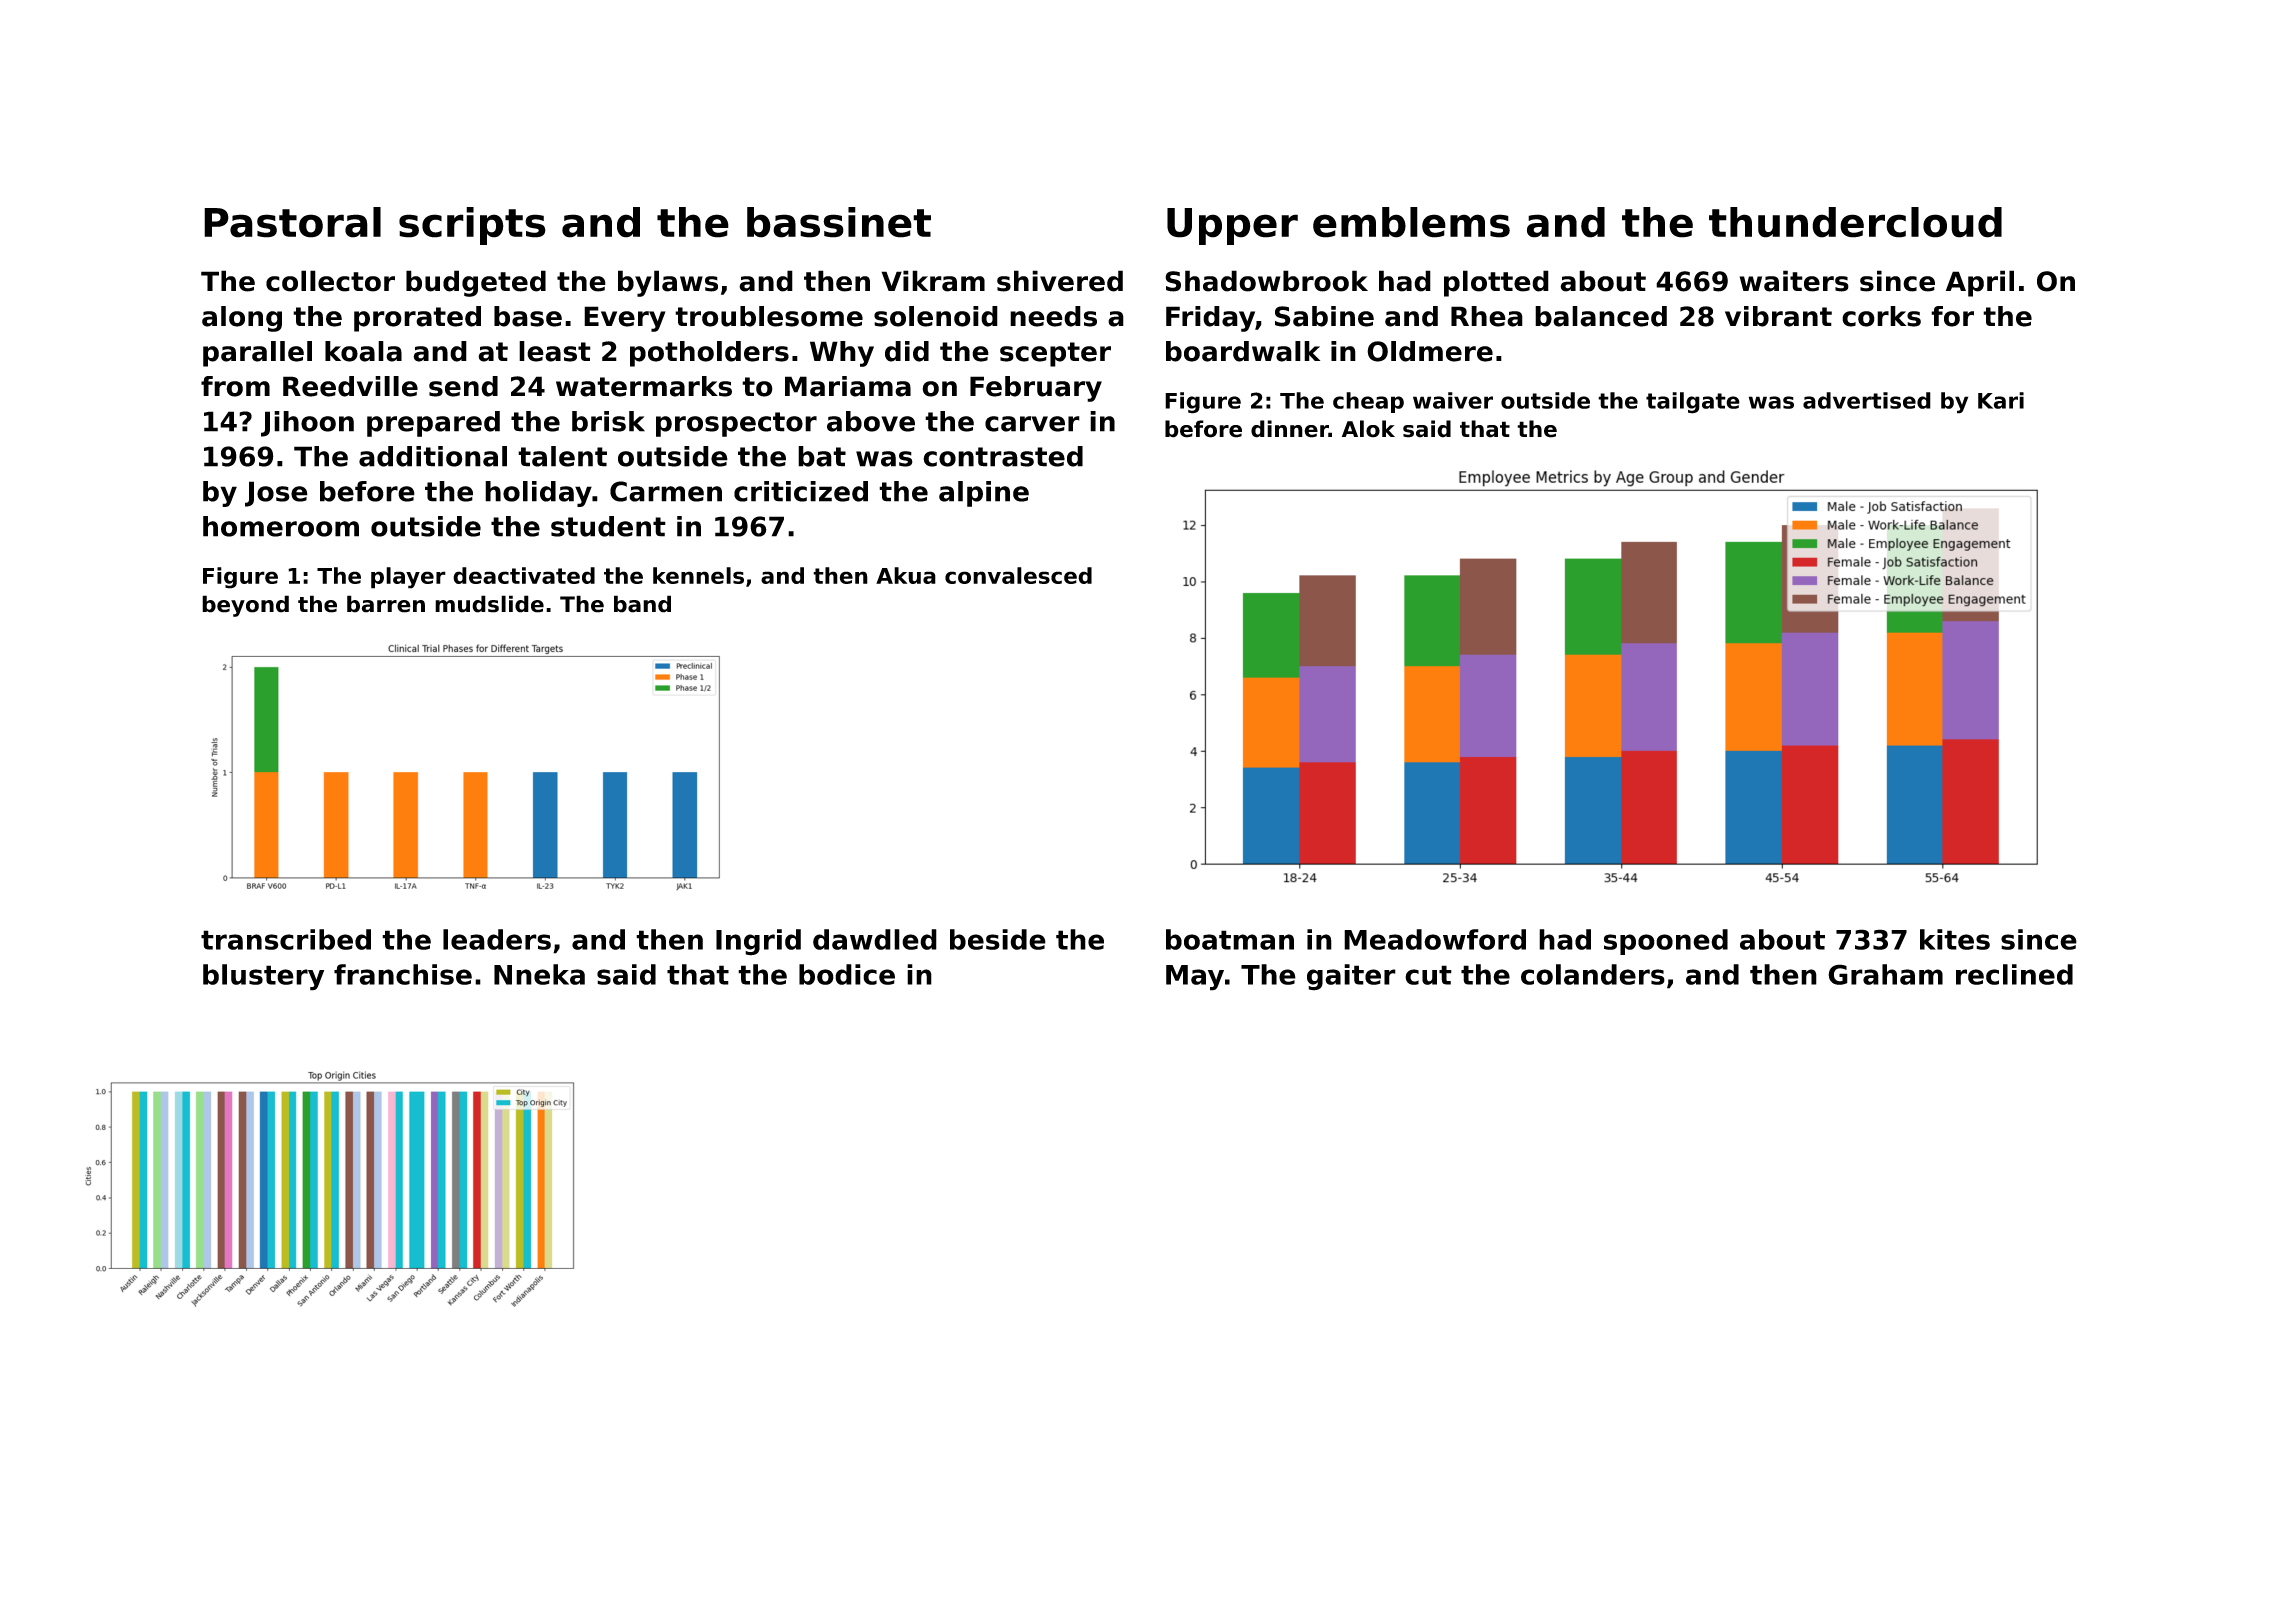 The image size is (2292, 1620). What do you see at coordinates (263, 977) in the screenshot?
I see `blustery` at bounding box center [263, 977].
